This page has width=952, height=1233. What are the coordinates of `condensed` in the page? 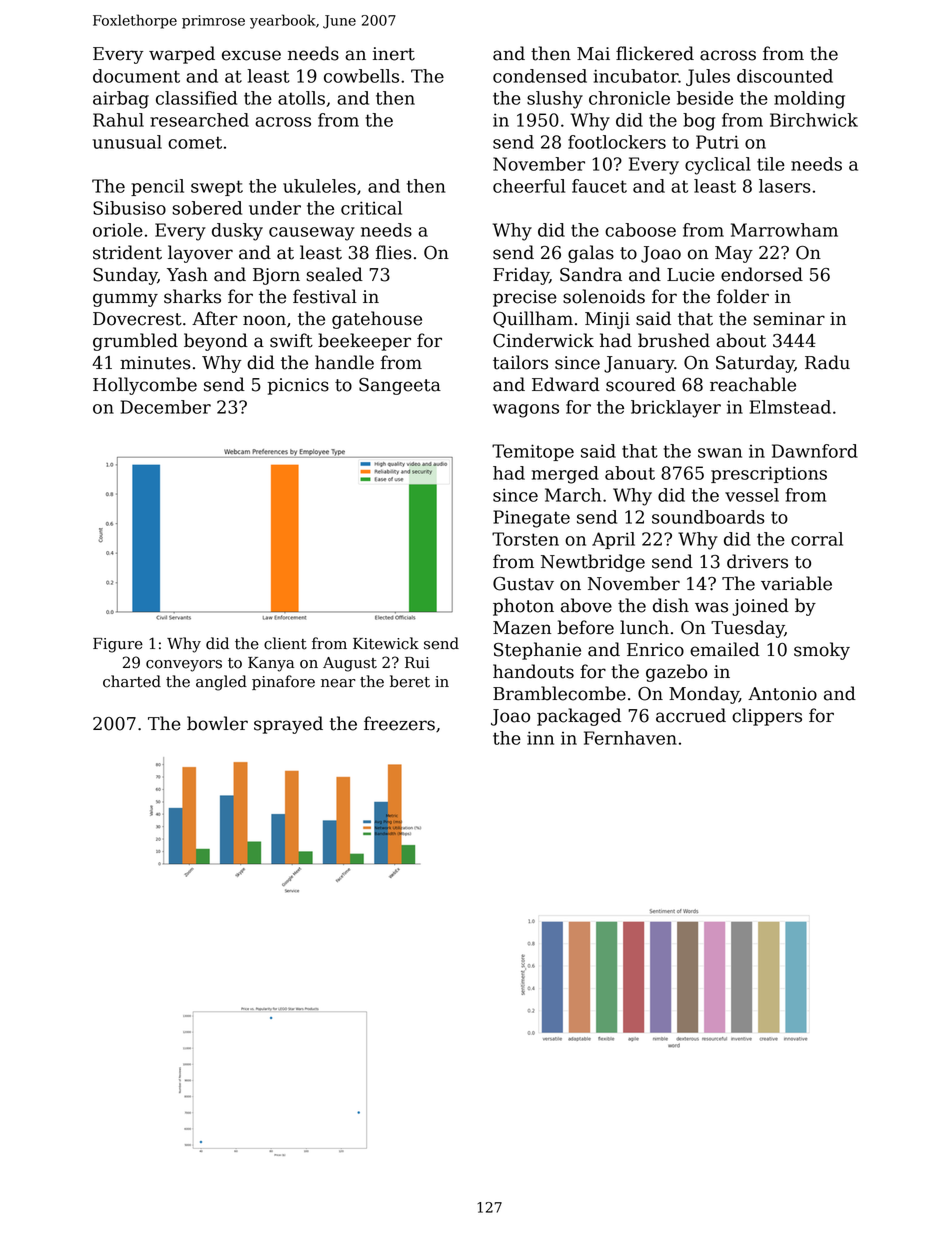 It's located at (540, 76).
